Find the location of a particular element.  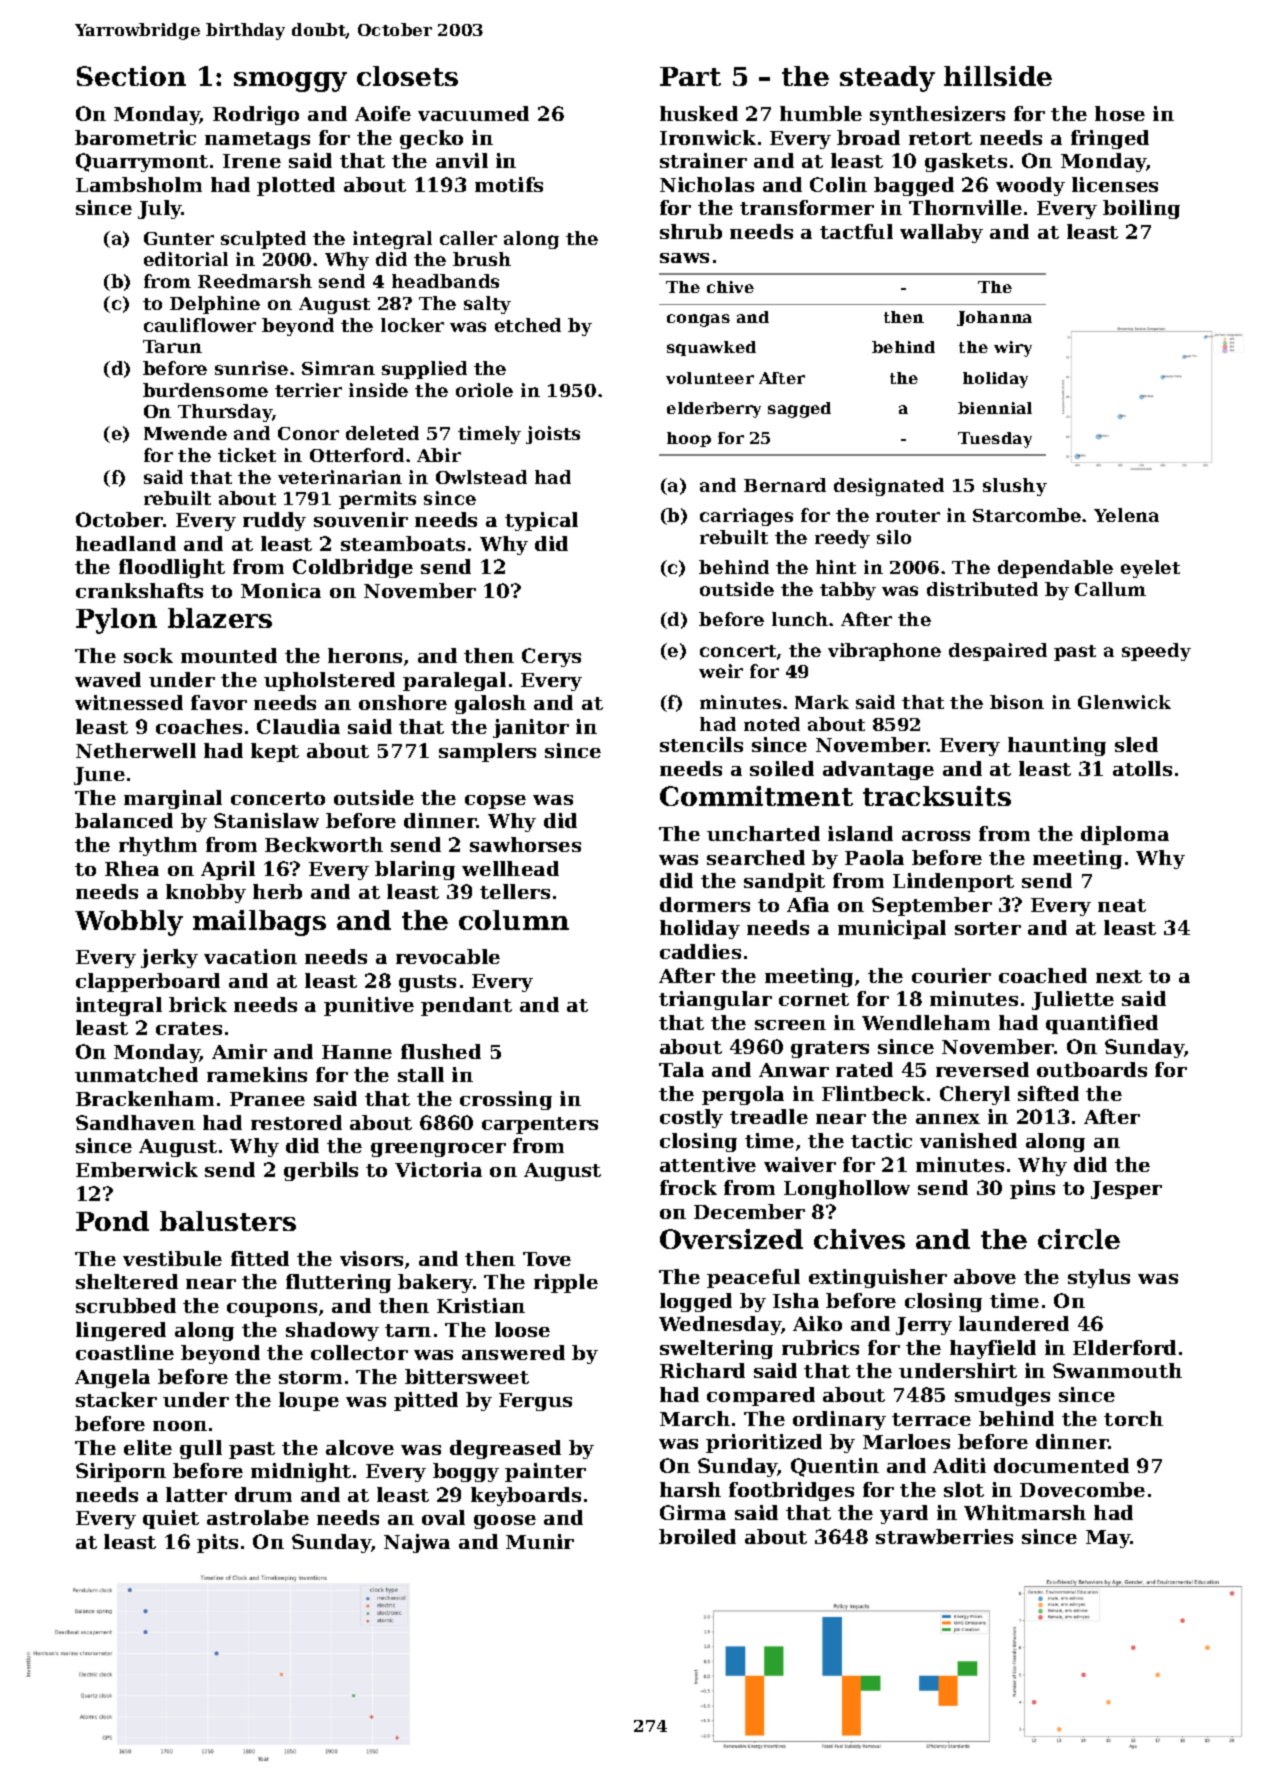

witnessed is located at coordinates (129, 702).
